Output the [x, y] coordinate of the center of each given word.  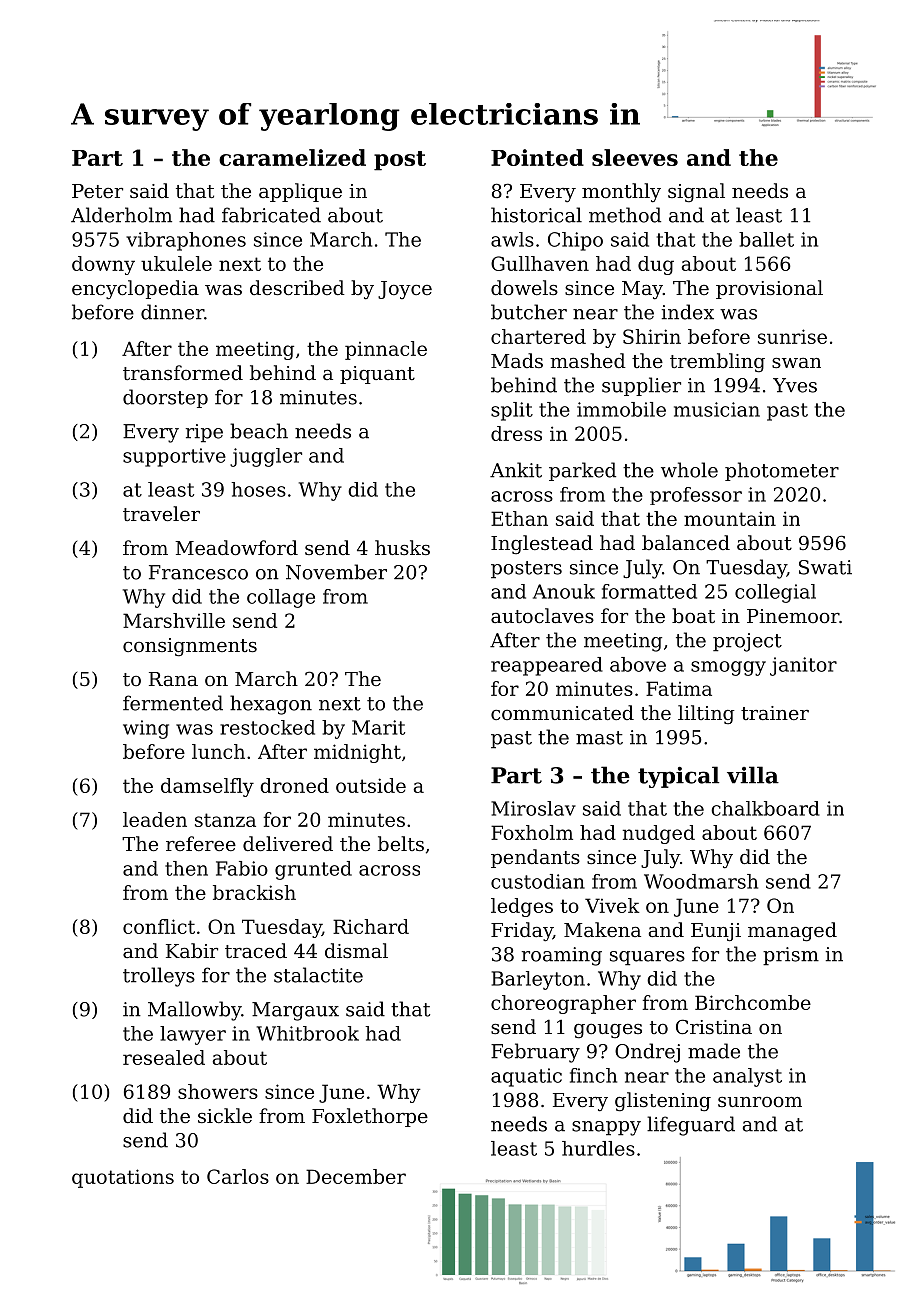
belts [401, 843]
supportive [174, 457]
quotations [123, 1178]
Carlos [238, 1176]
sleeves [635, 157]
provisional [769, 289]
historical [536, 215]
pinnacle [386, 350]
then [186, 868]
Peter [97, 191]
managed [792, 932]
